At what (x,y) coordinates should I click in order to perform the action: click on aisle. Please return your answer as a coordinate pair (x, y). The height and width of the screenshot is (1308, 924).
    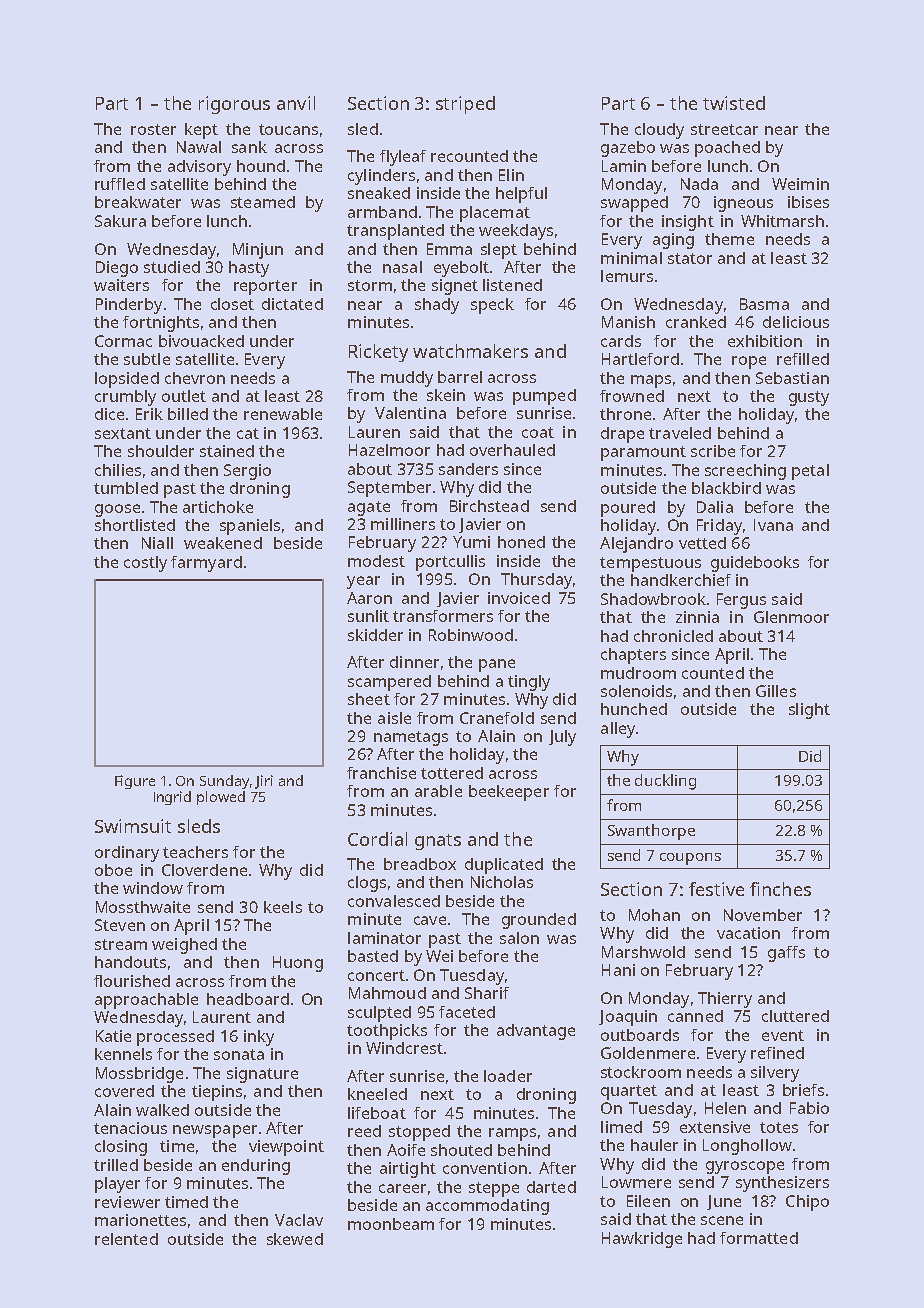
    Looking at the image, I should click on (394, 718).
